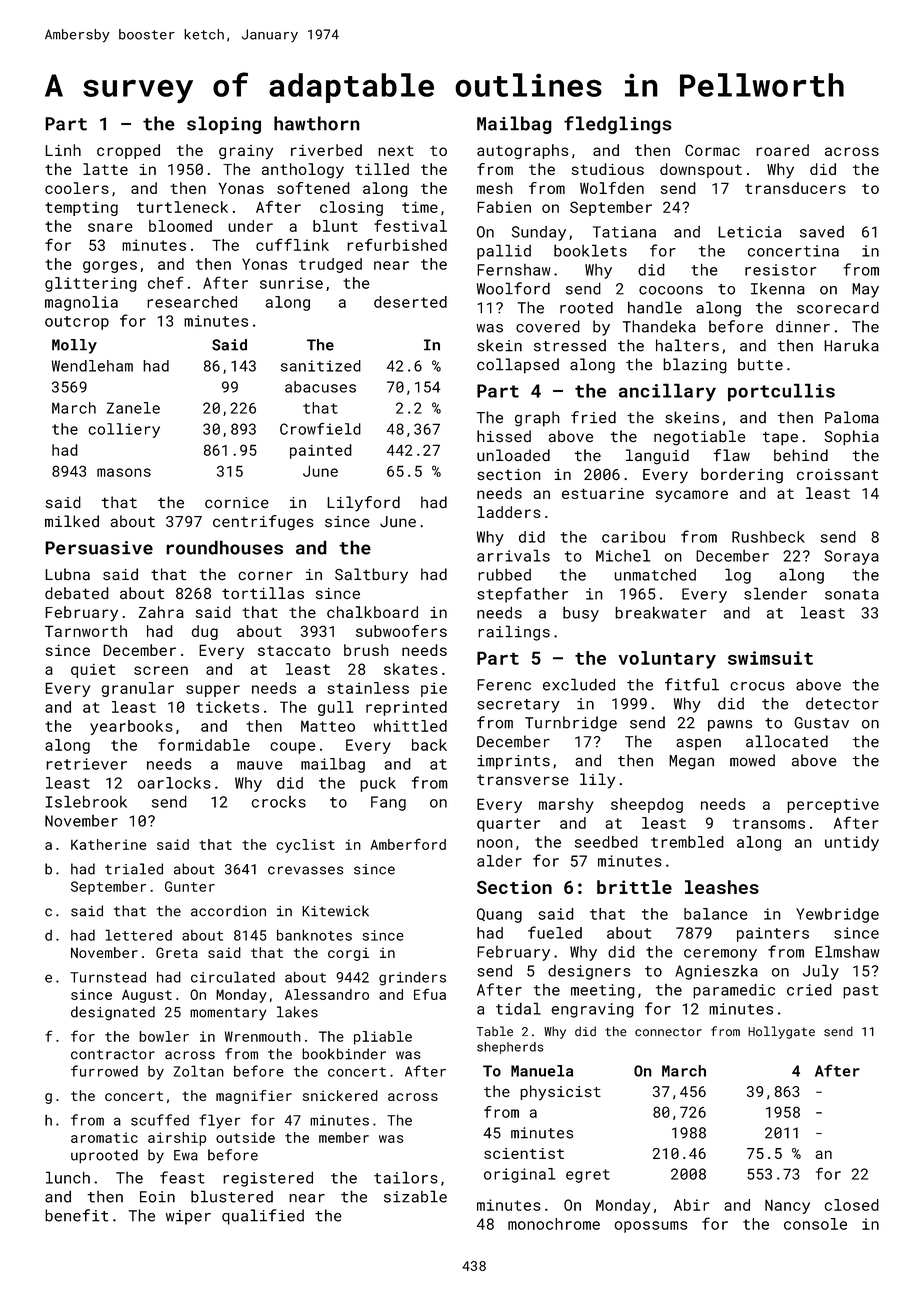  I want to click on Wrenmouth, so click(263, 1036).
